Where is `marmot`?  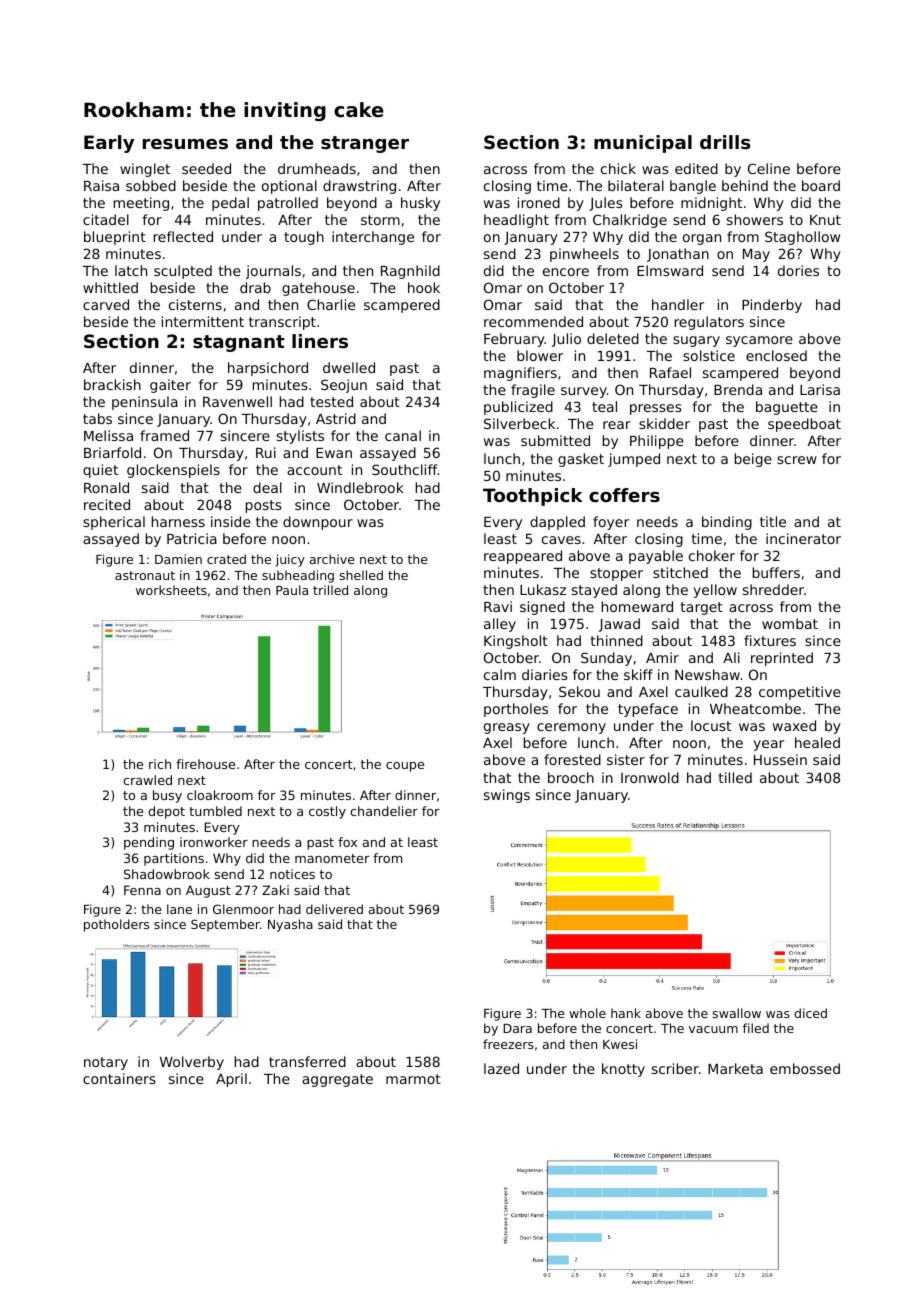
marmot is located at coordinates (413, 1079).
